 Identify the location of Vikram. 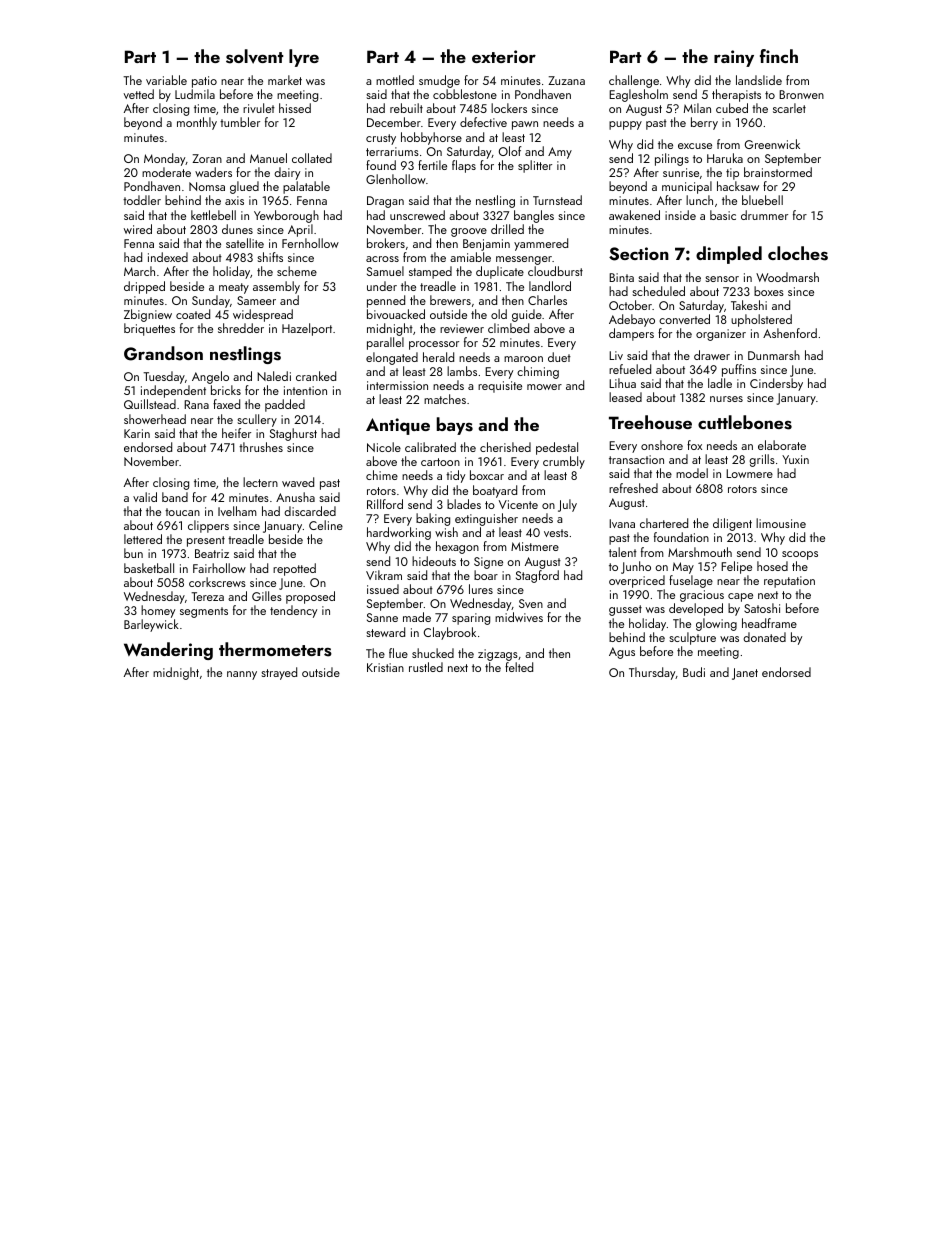
(384, 575).
